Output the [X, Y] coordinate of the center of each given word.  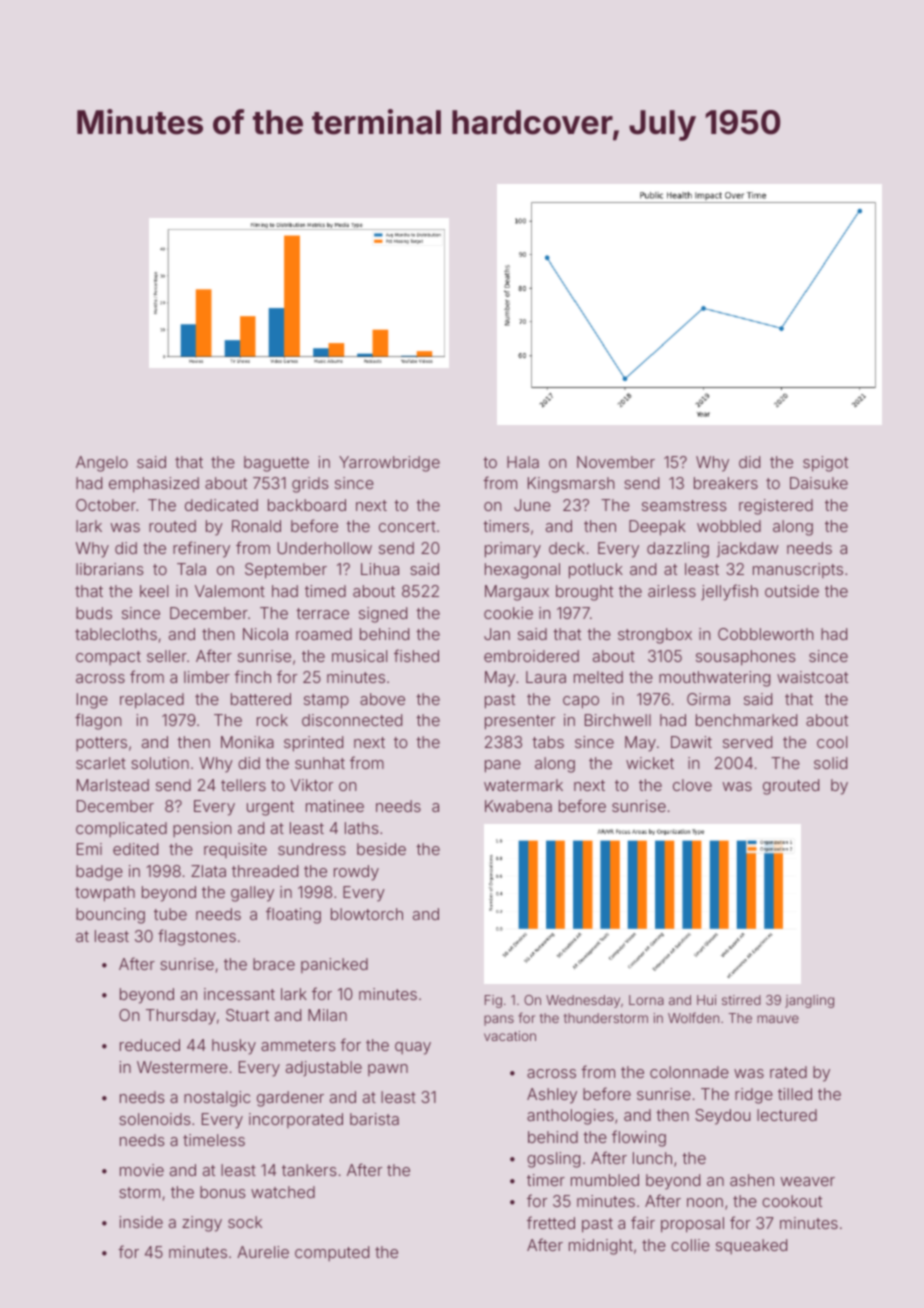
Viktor [311, 785]
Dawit [691, 742]
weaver [808, 1181]
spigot [825, 464]
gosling [553, 1160]
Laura [546, 677]
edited [135, 849]
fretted [551, 1222]
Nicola [265, 634]
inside [141, 1222]
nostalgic [217, 1099]
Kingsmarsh [571, 485]
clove [692, 785]
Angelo [102, 464]
